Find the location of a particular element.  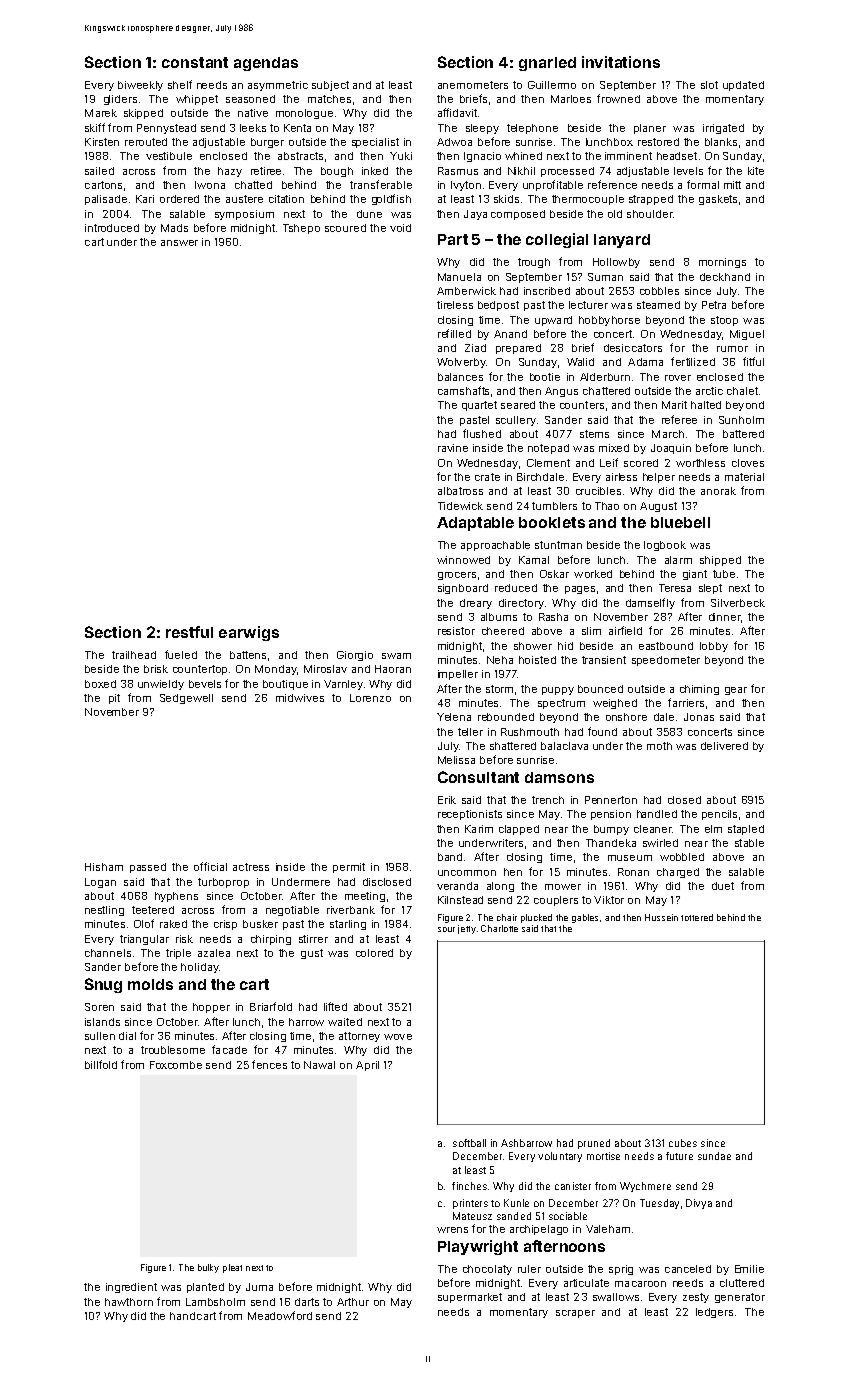

introduced is located at coordinates (112, 228).
